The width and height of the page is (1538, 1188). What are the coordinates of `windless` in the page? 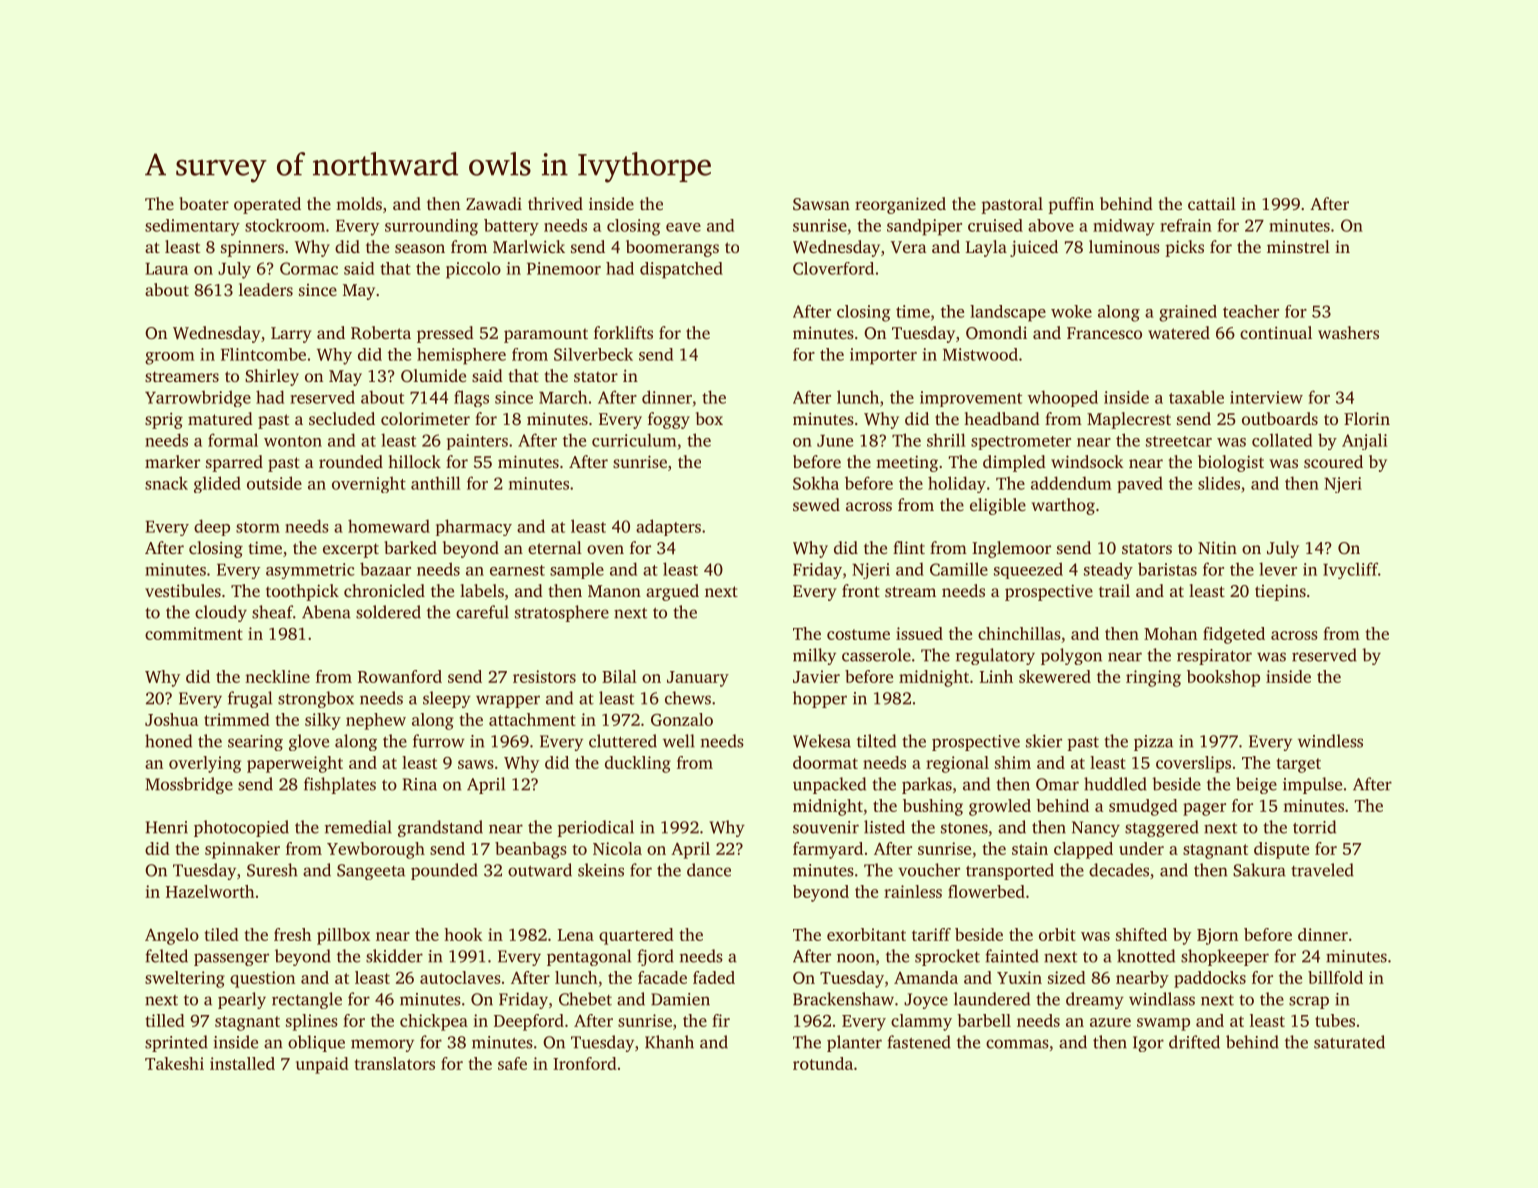 It's located at (1330, 741).
